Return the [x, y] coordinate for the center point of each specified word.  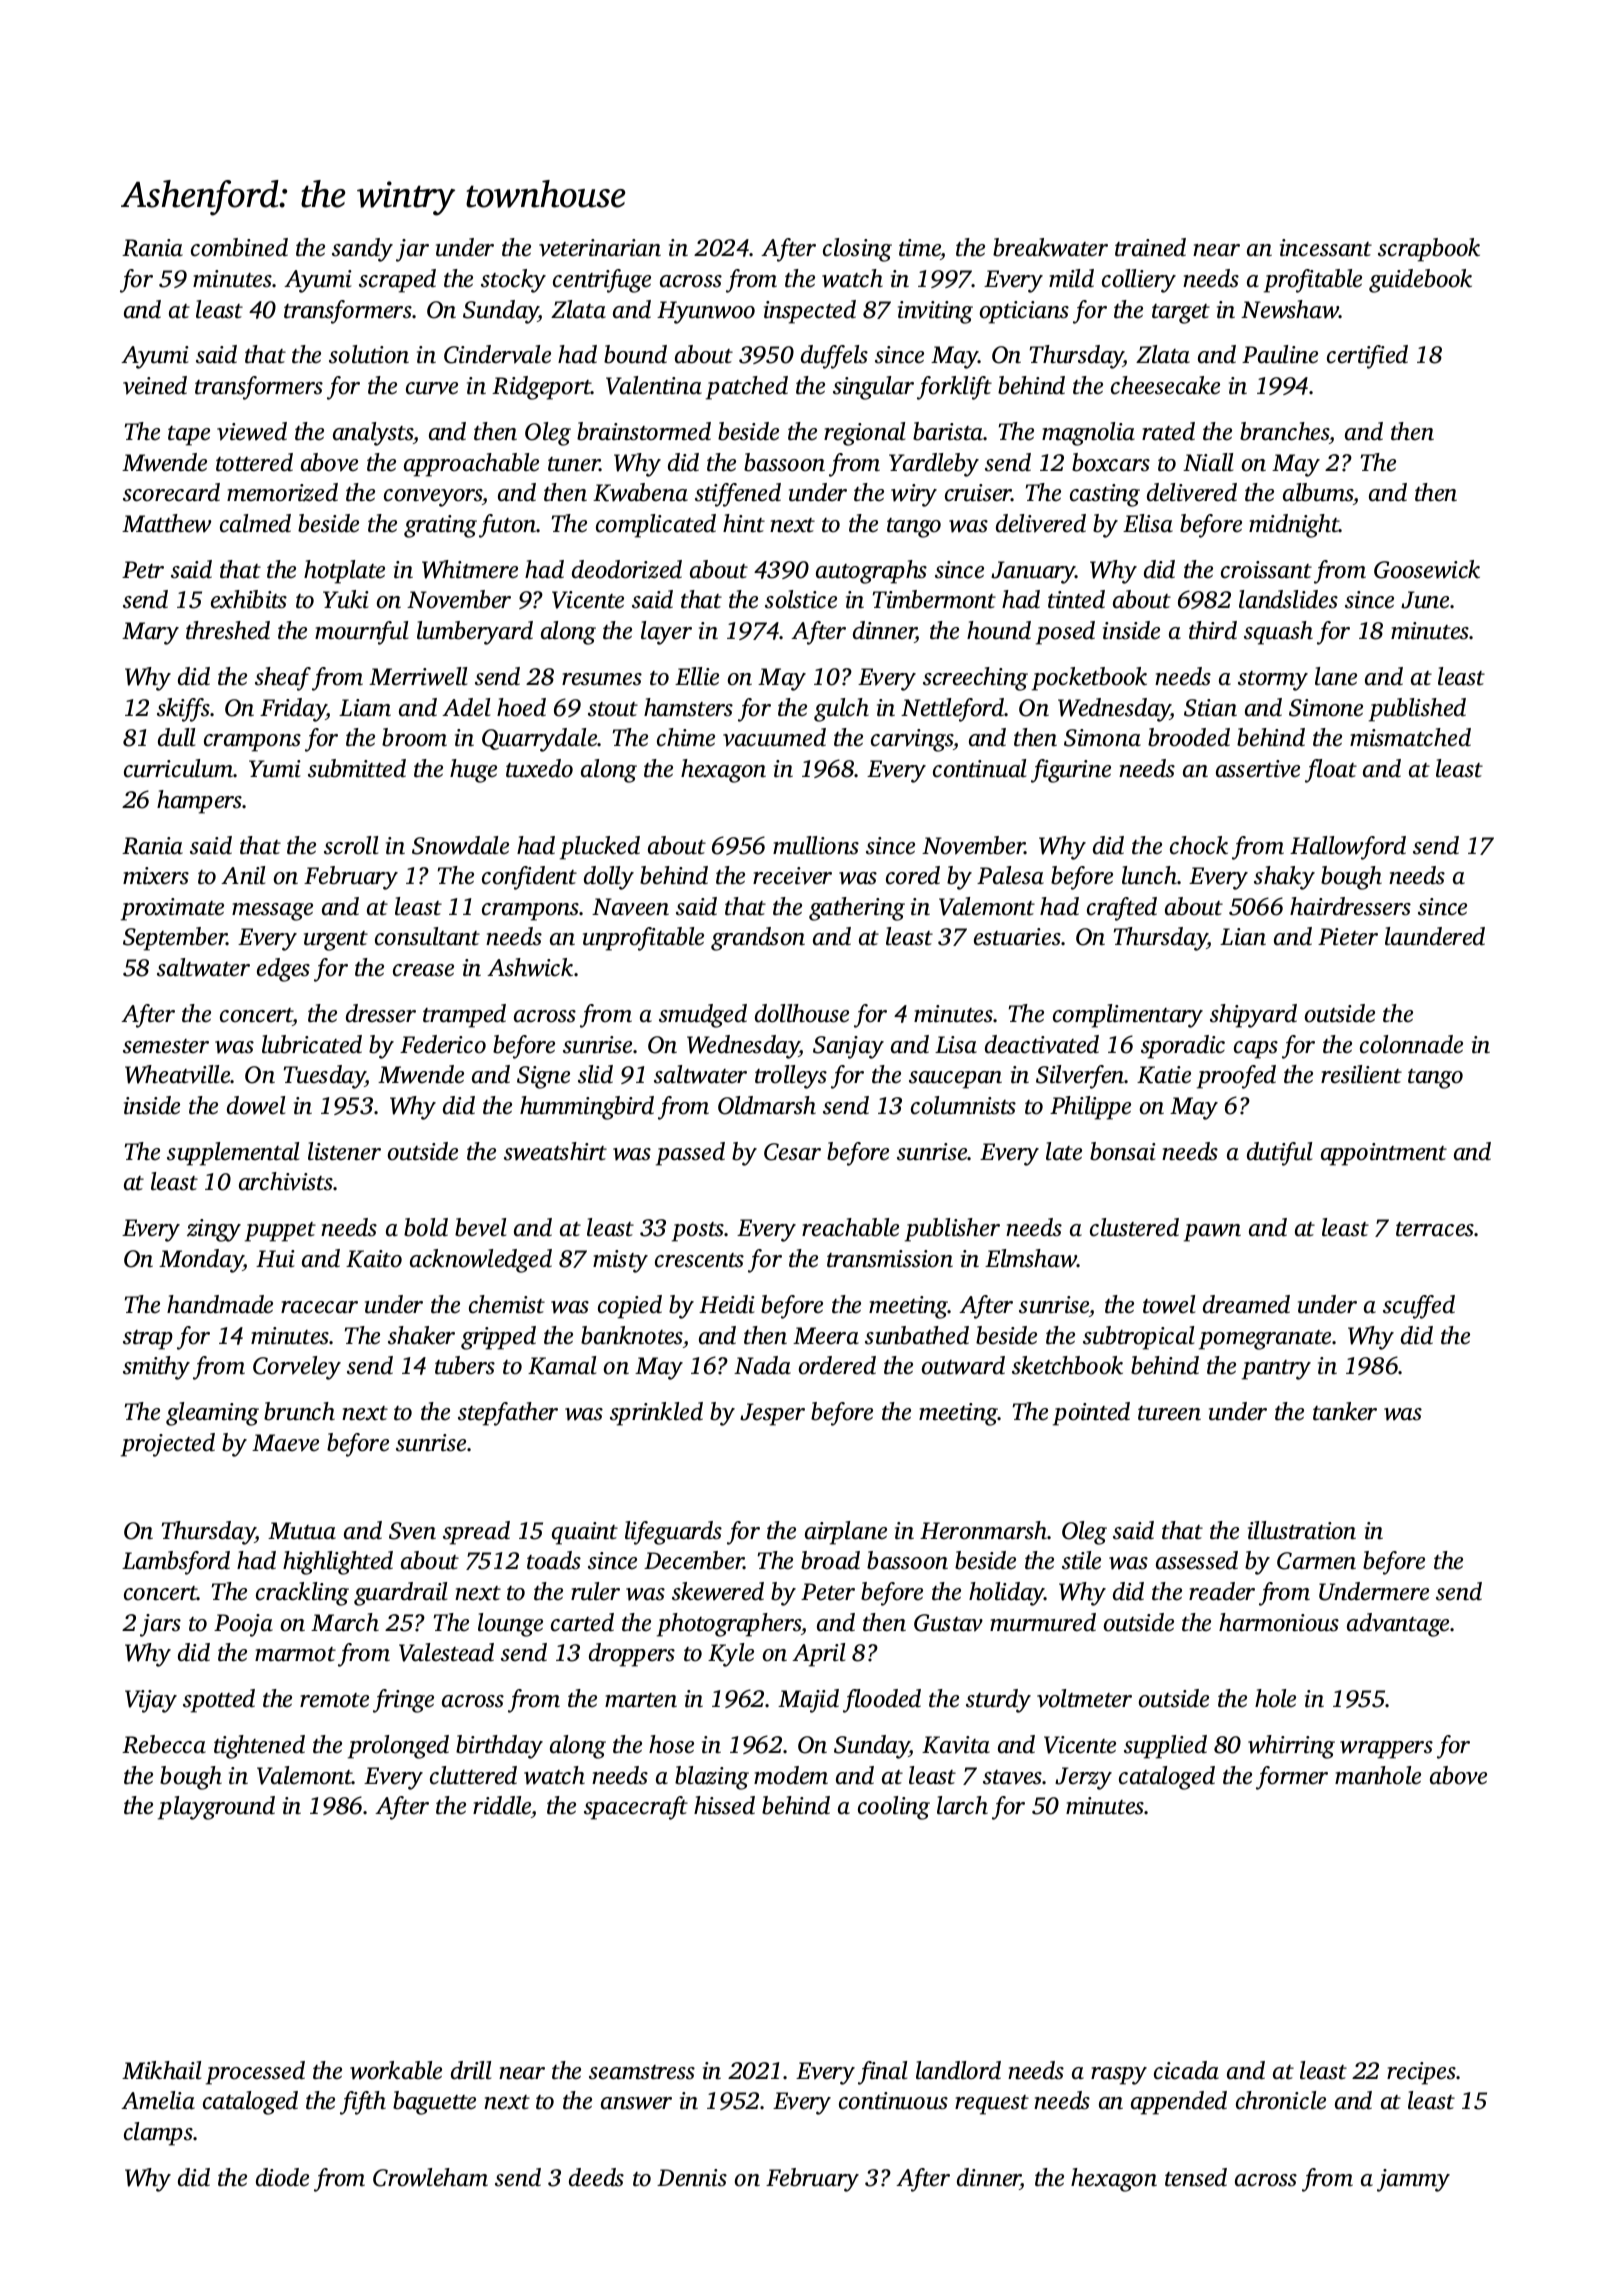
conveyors [433, 498]
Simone [1326, 708]
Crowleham [430, 2177]
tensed [1196, 2177]
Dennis [692, 2178]
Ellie [697, 676]
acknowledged [481, 1261]
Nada [762, 1365]
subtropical [1138, 1338]
